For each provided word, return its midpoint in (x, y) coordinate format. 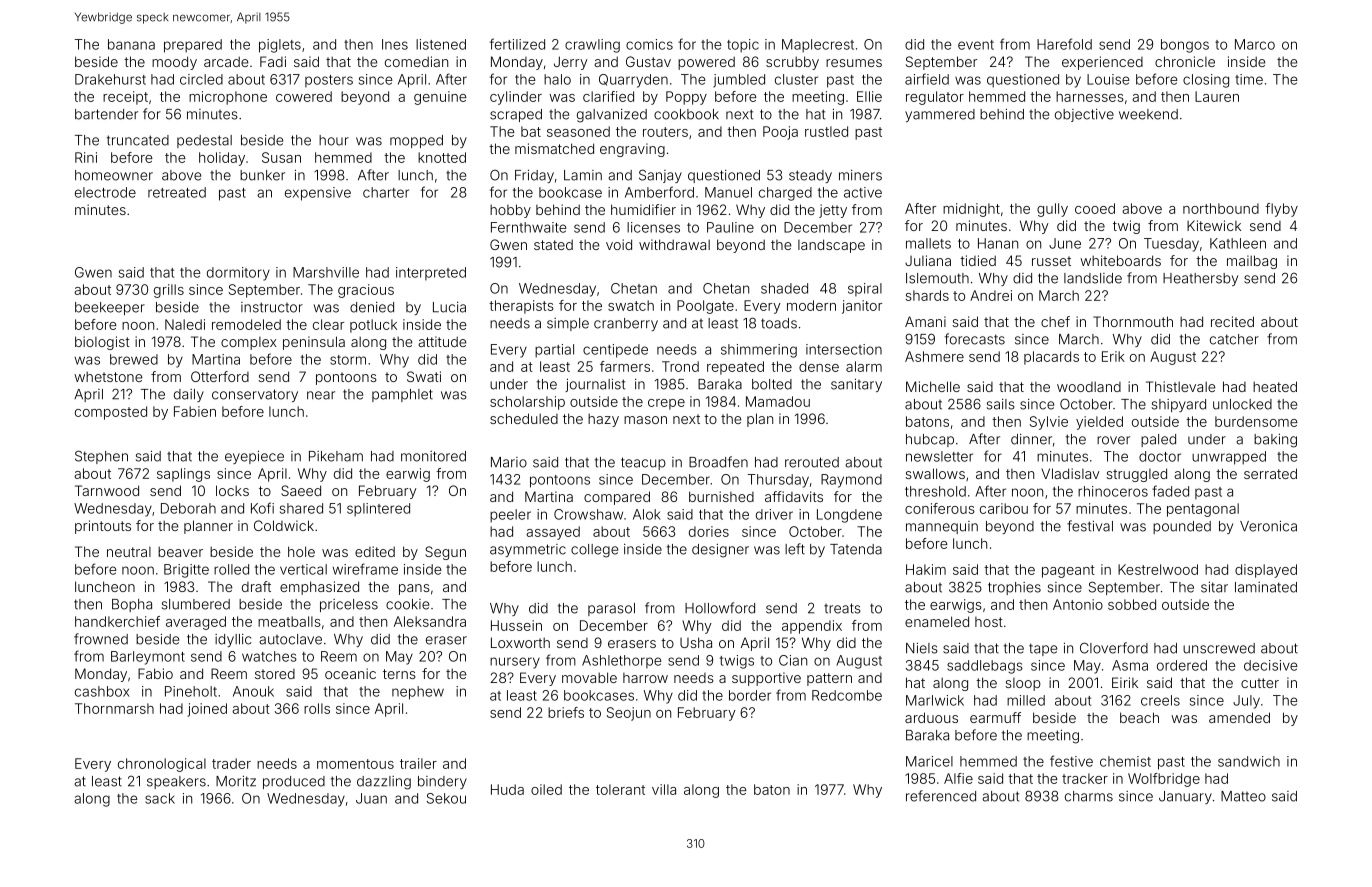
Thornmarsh (114, 708)
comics (649, 44)
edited (375, 551)
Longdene (849, 516)
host (989, 622)
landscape (831, 246)
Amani (925, 321)
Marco (1255, 44)
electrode (105, 192)
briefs (566, 712)
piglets (280, 46)
